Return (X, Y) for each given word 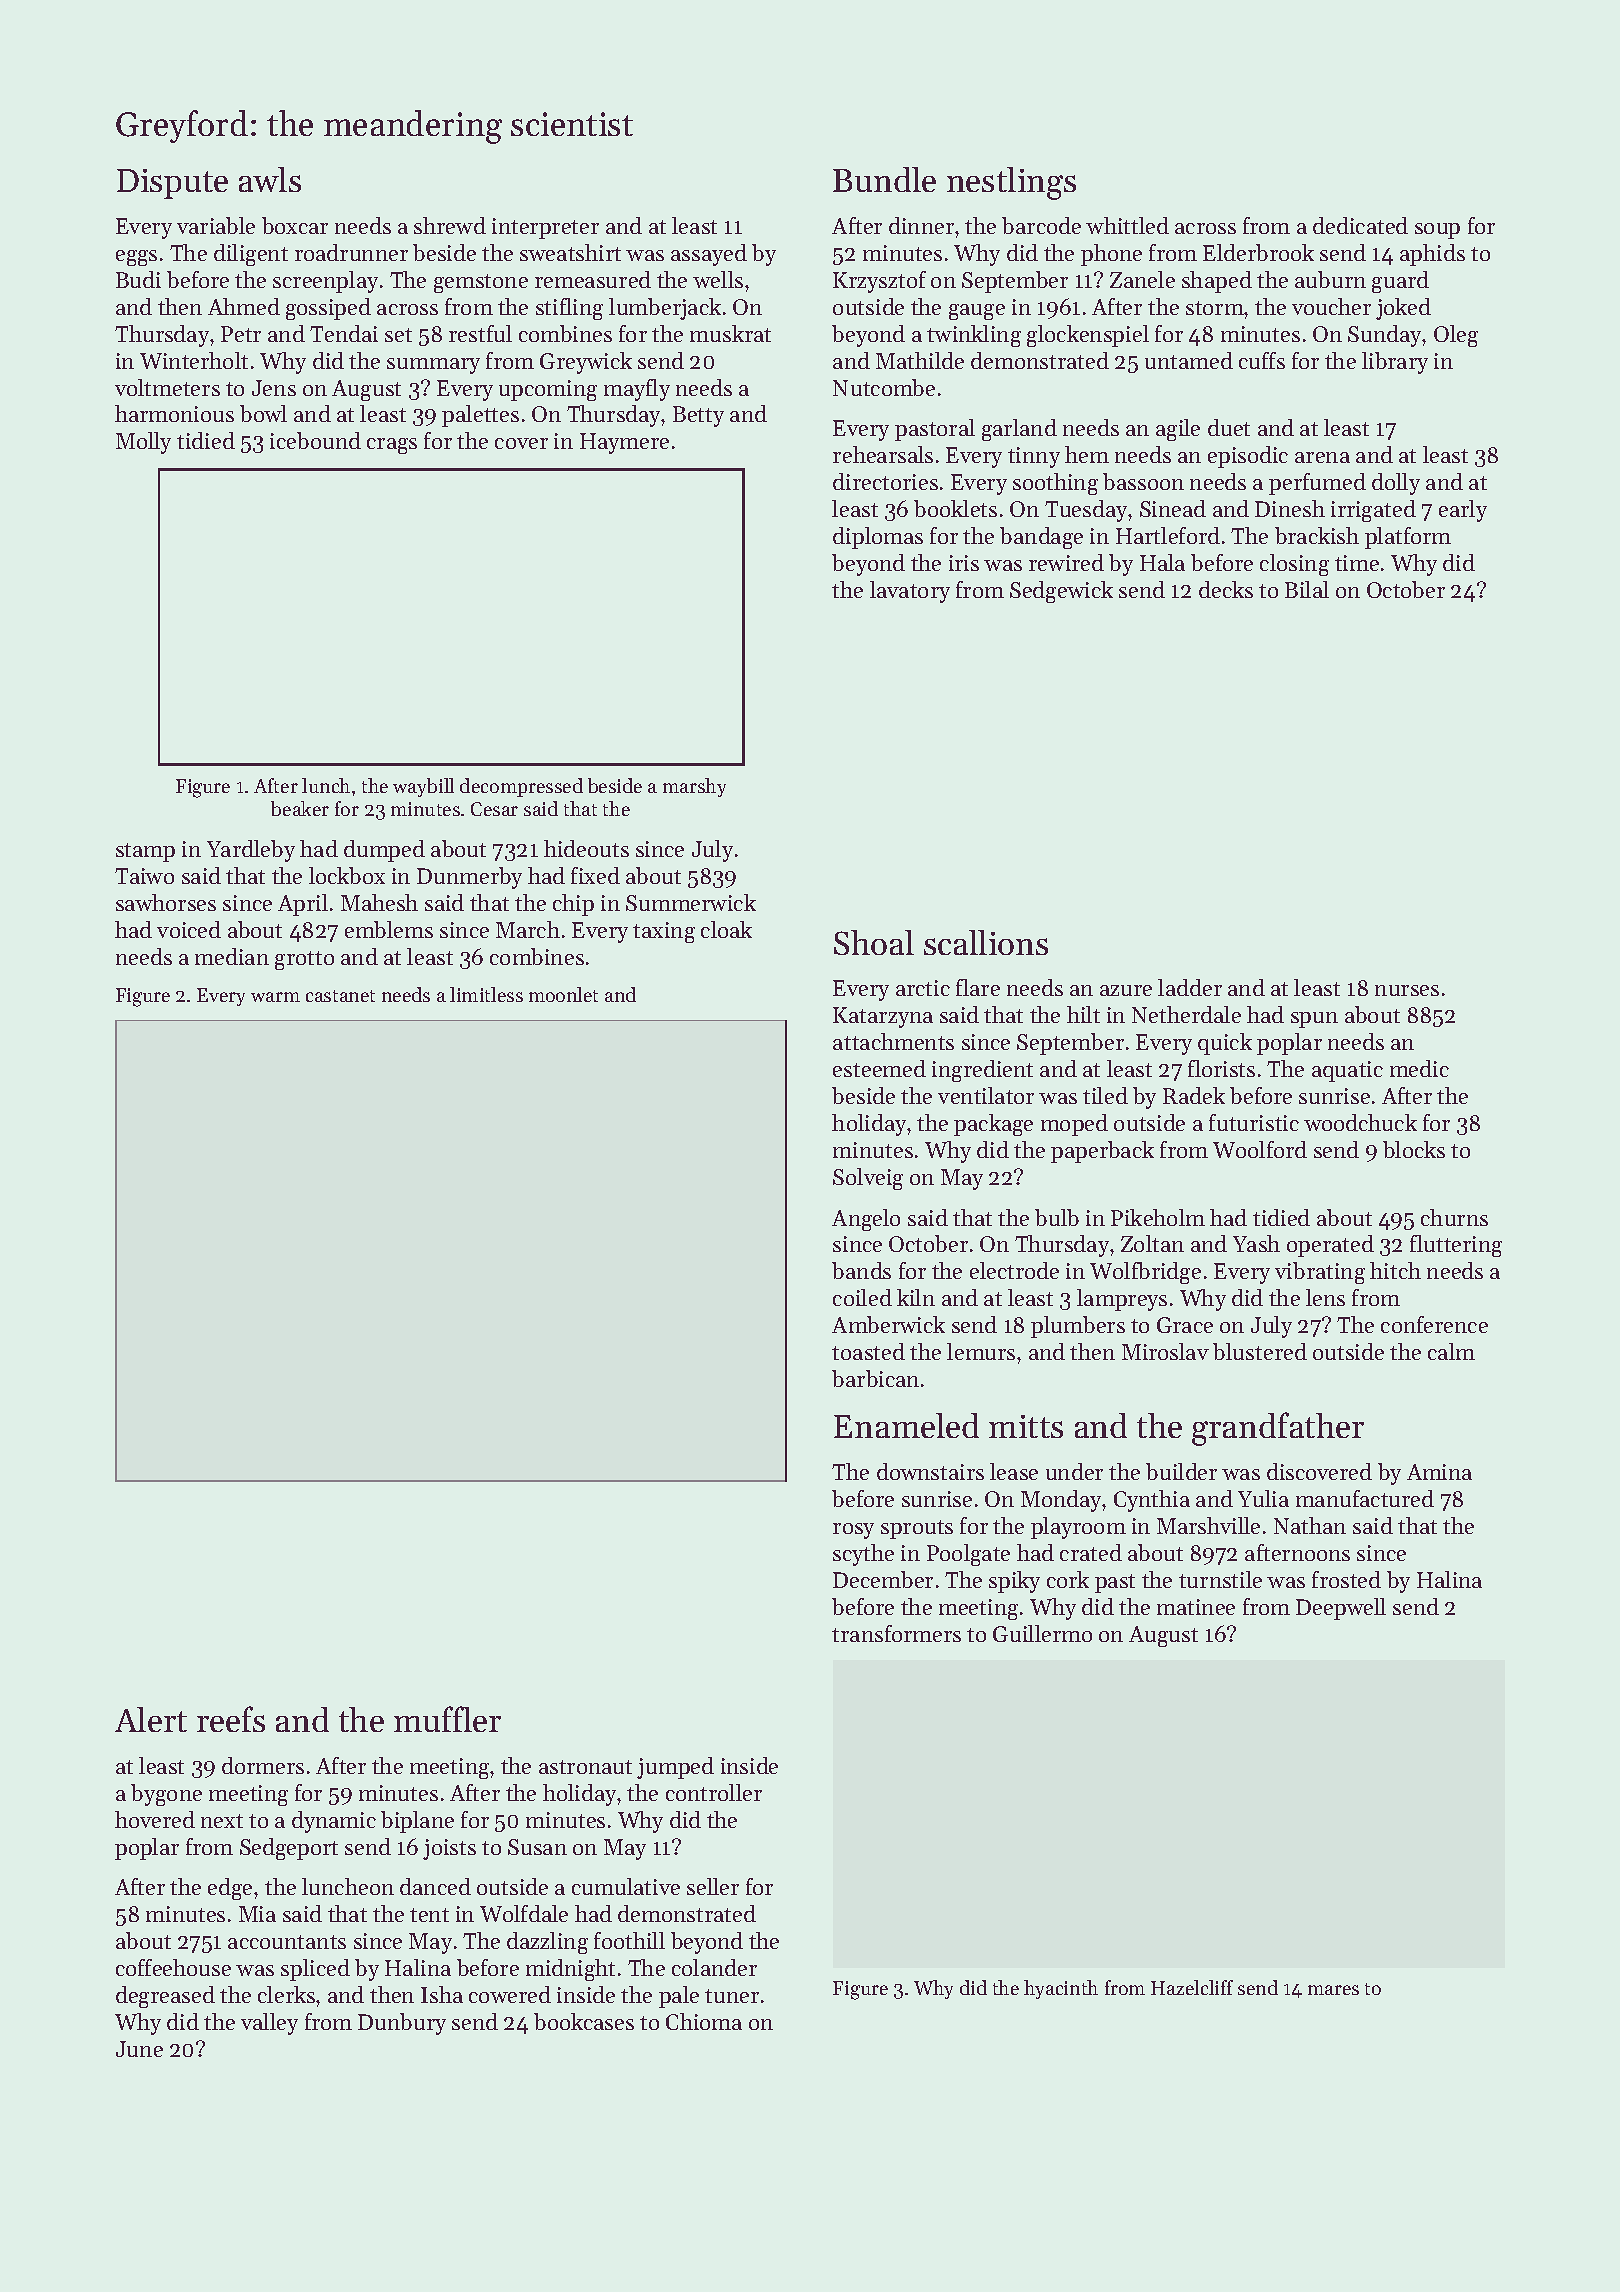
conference (1434, 1324)
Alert (151, 1719)
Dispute (172, 184)
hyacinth (1061, 1989)
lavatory (910, 592)
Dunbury (402, 2024)
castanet (340, 996)
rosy (853, 1531)
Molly (143, 443)
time (1357, 563)
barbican (875, 1378)
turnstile (1220, 1579)
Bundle (884, 179)
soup (1437, 231)
